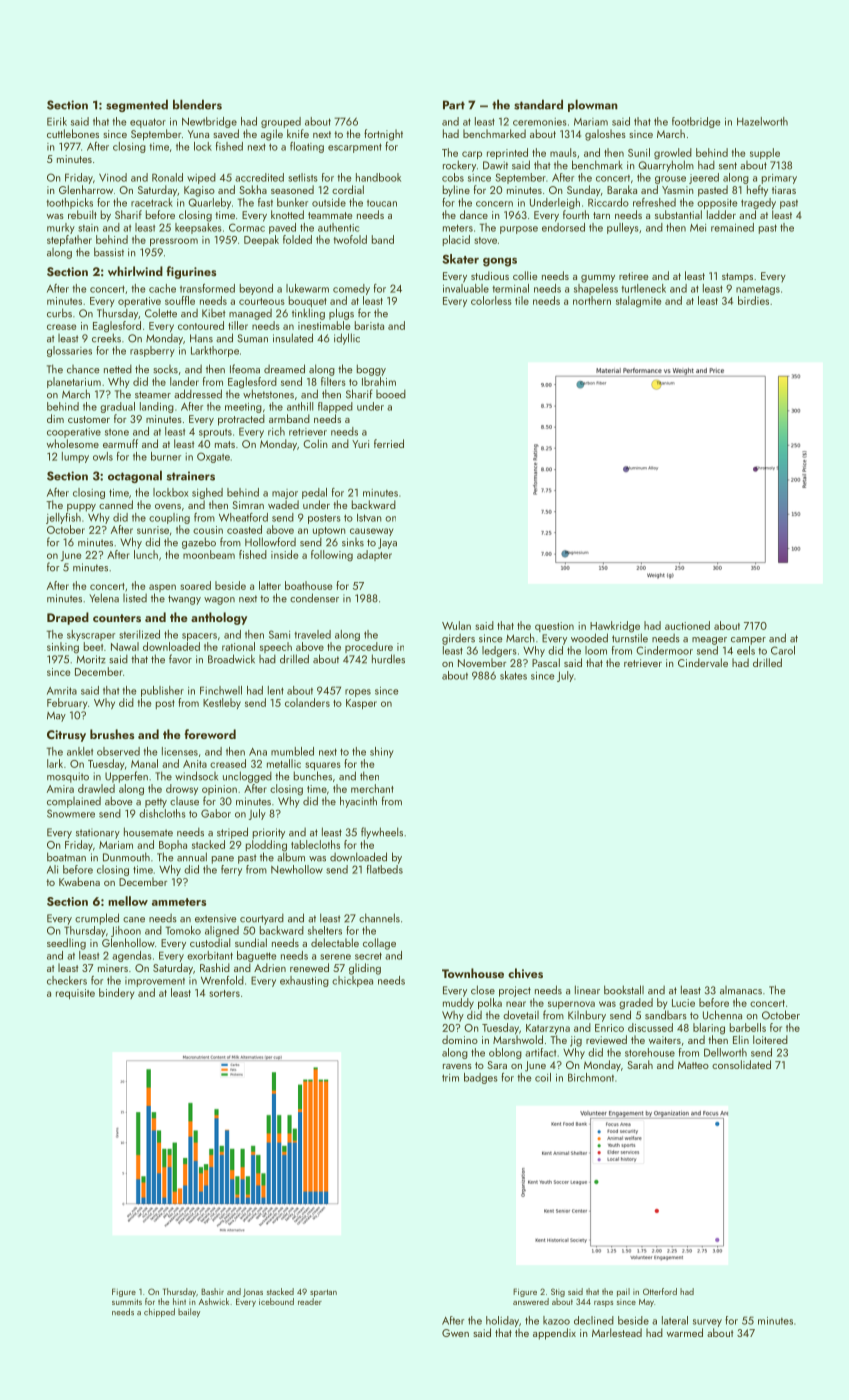  I want to click on Gwen, so click(455, 1333).
